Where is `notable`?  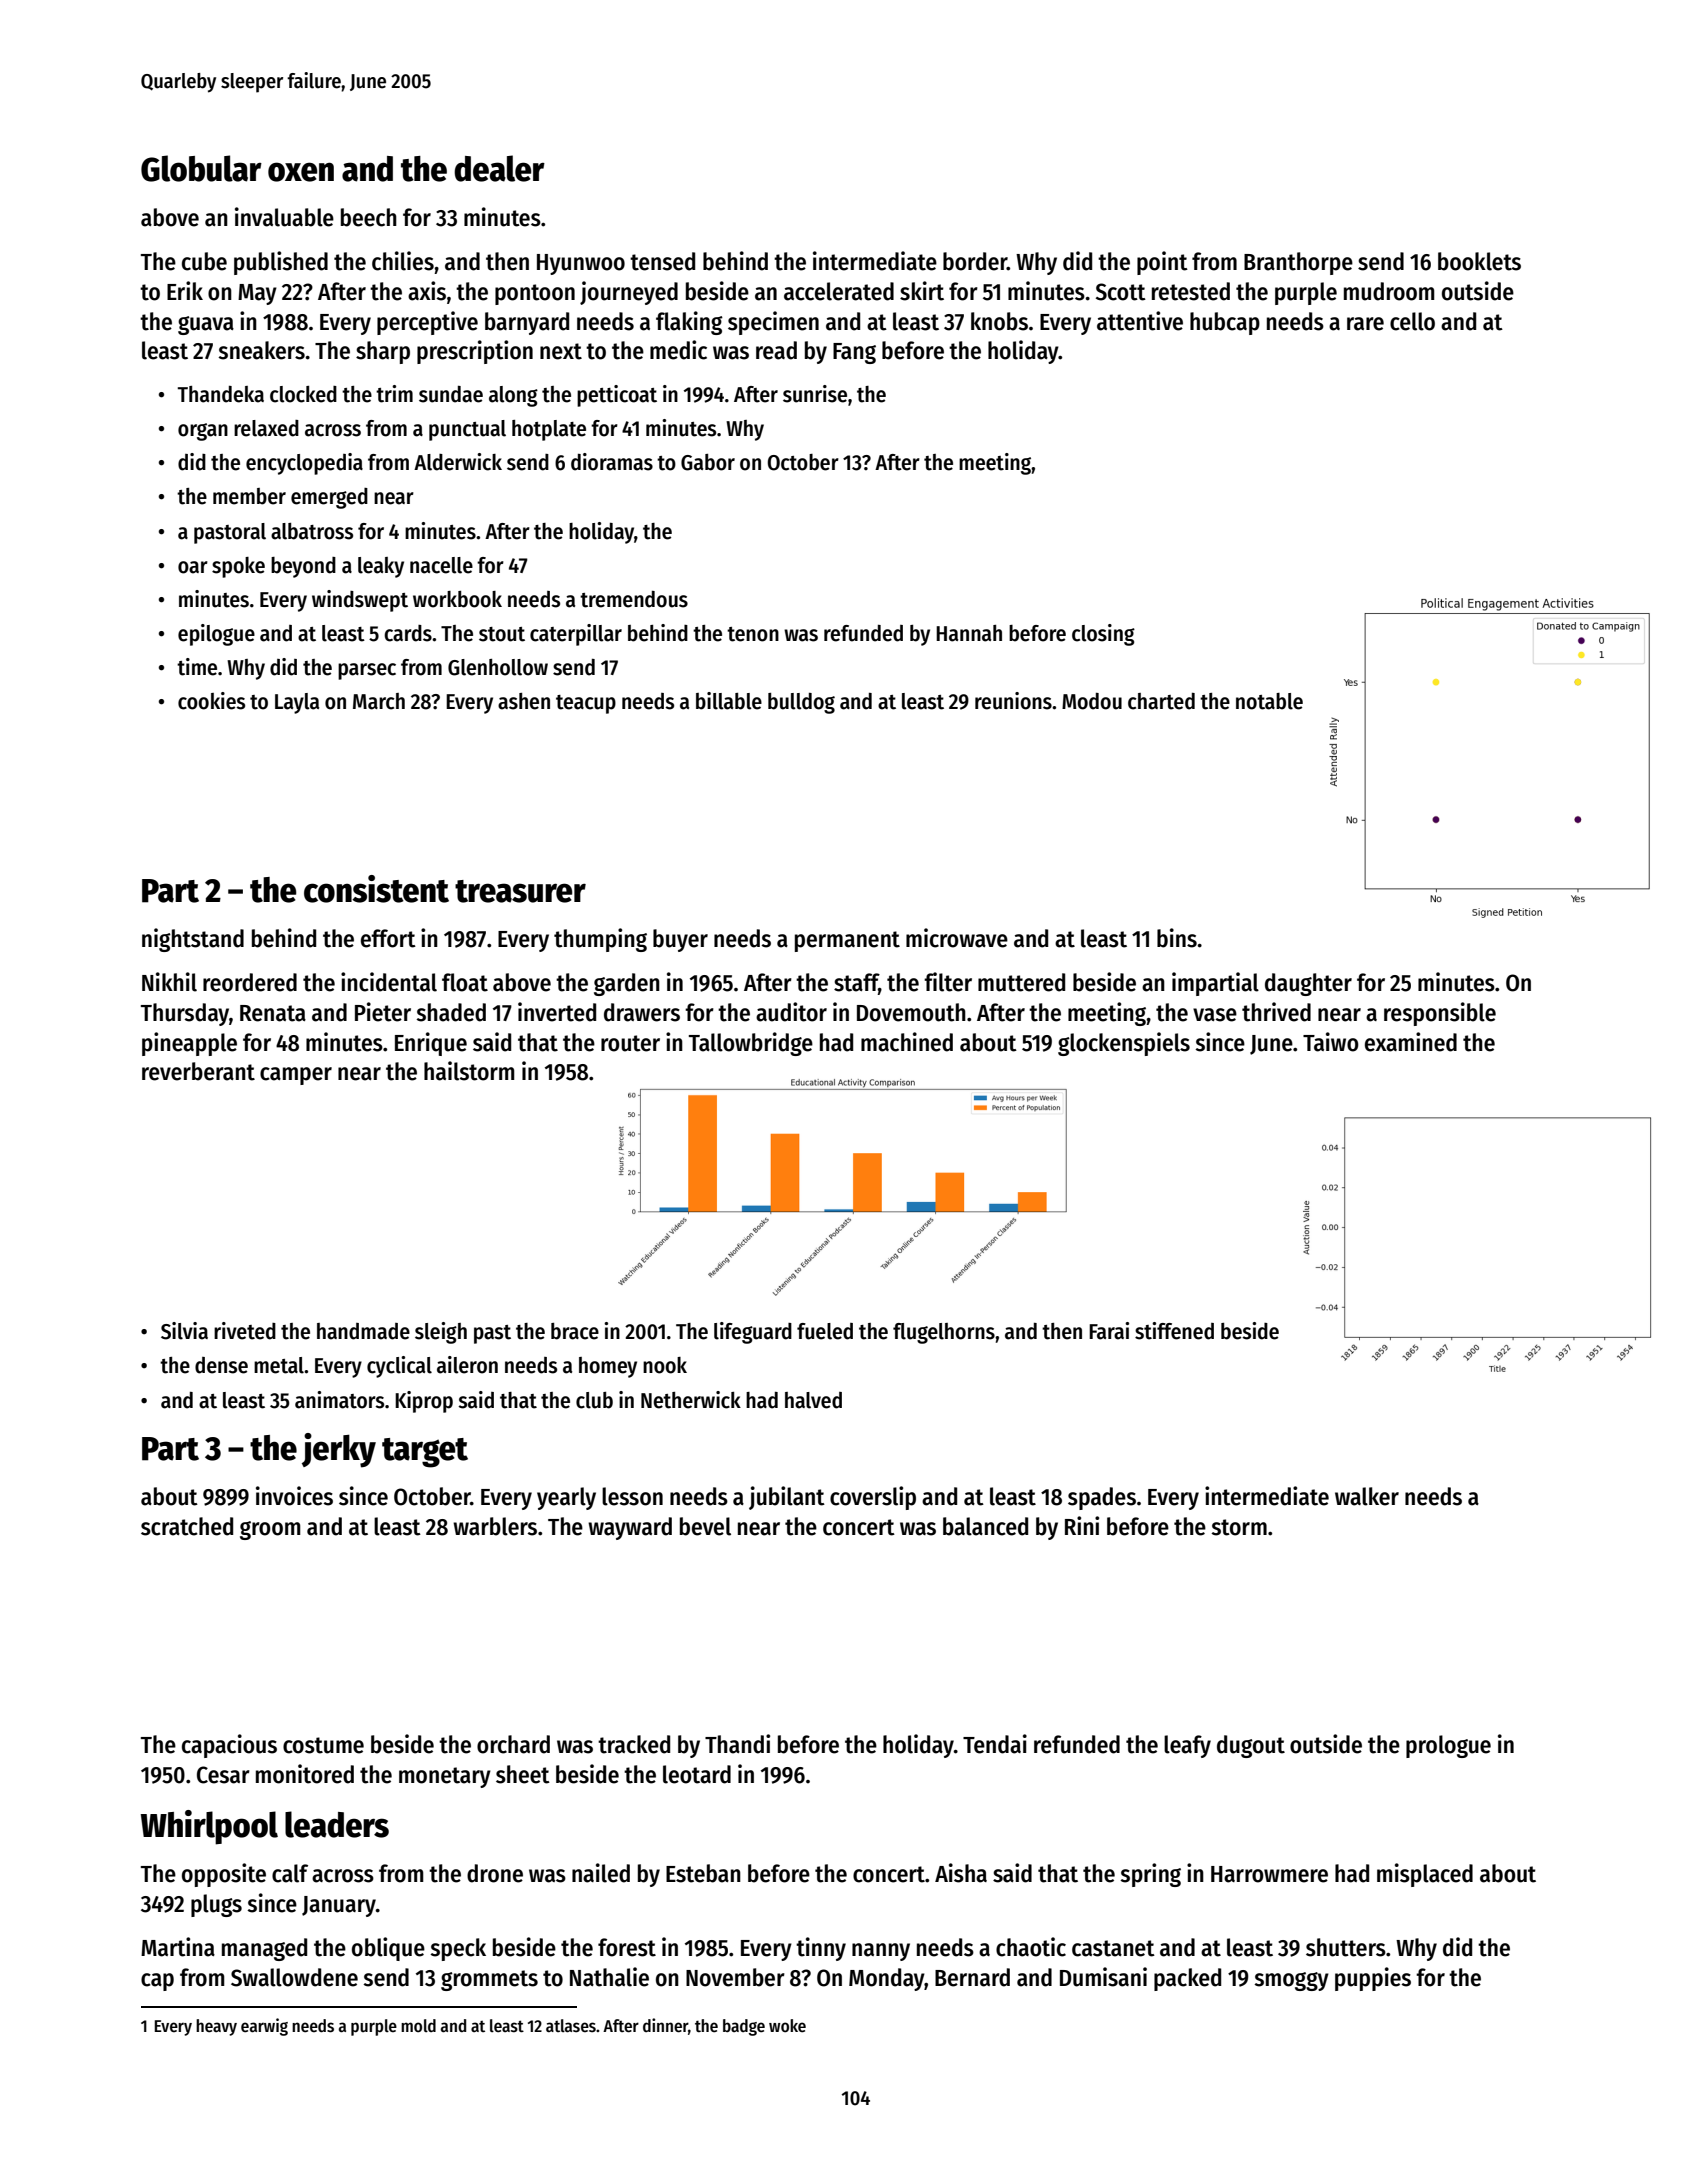
notable is located at coordinates (1269, 701).
